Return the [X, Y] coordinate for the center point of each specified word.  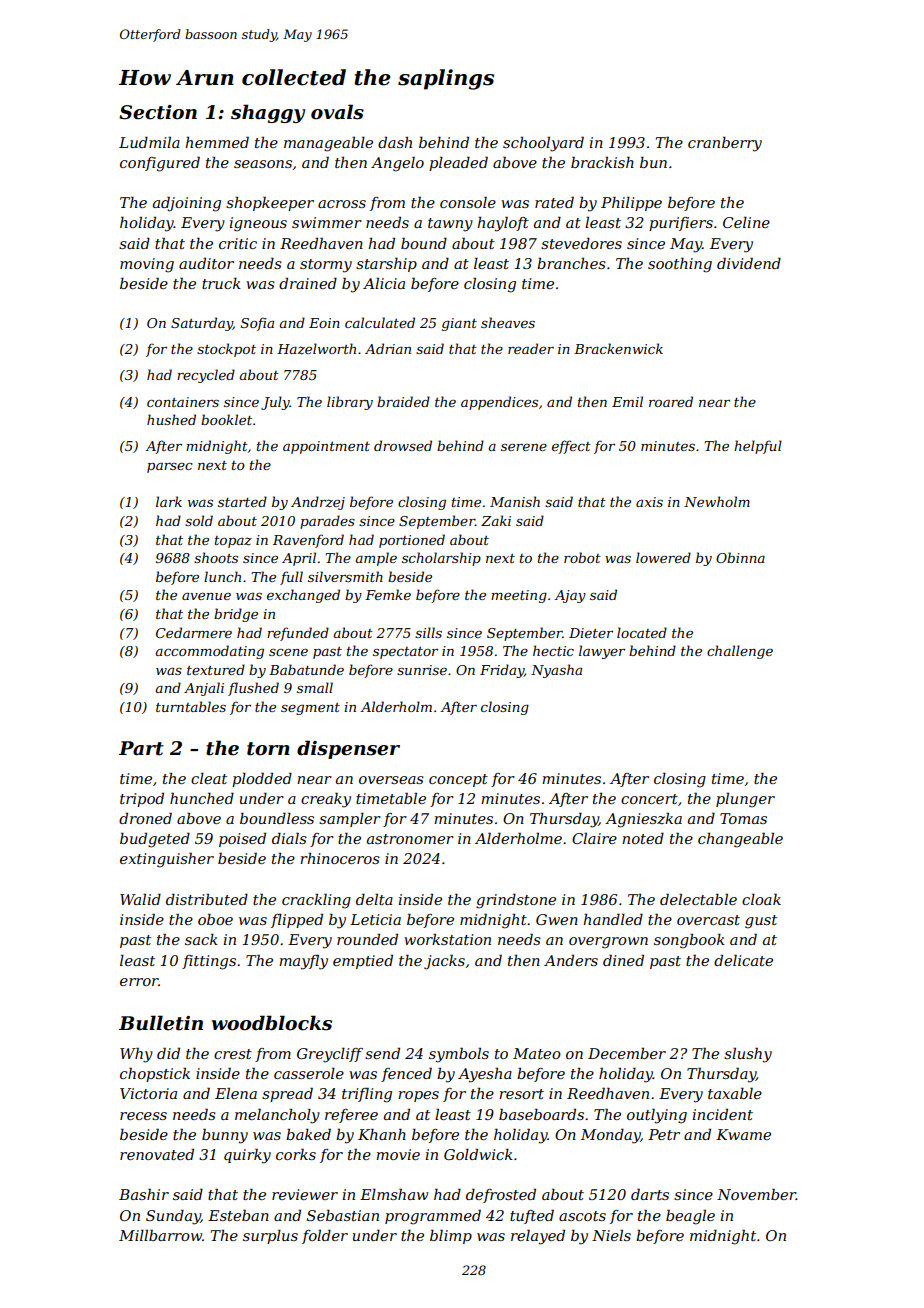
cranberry [725, 144]
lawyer [602, 652]
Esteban [238, 1215]
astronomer [410, 839]
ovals [337, 112]
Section [158, 112]
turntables [191, 706]
